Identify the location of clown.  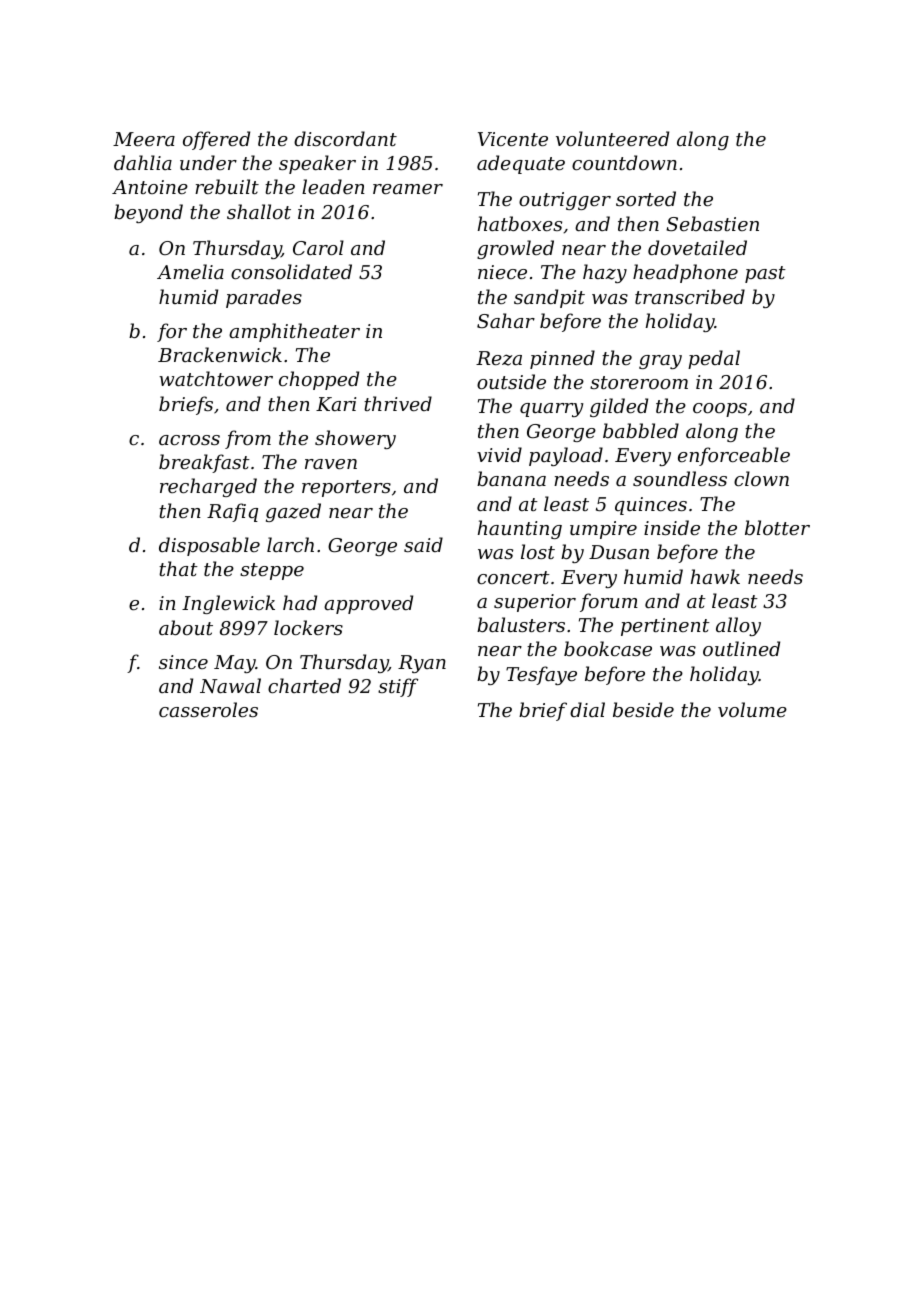
(761, 478).
